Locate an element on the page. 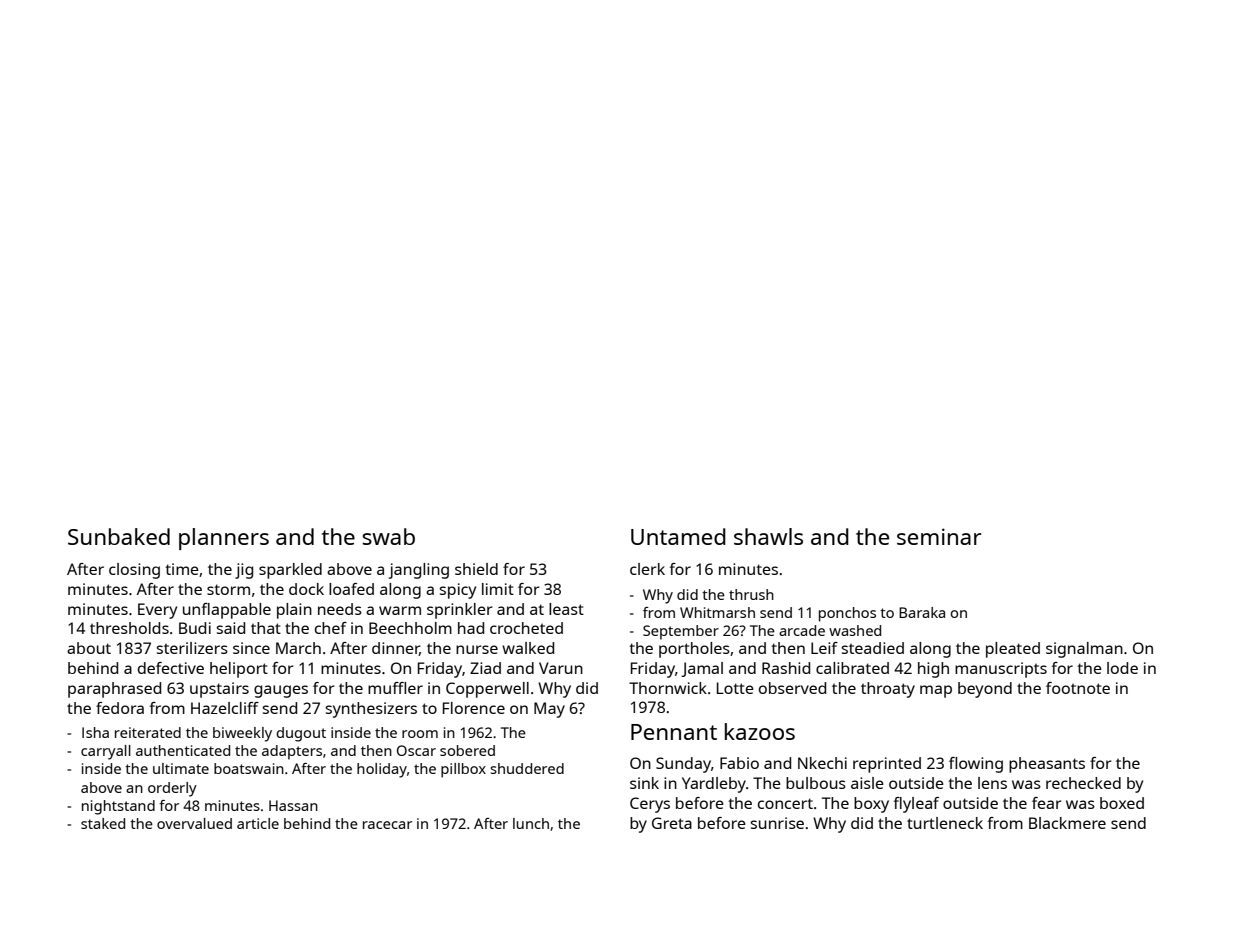 The image size is (1233, 952). seminar is located at coordinates (939, 536).
